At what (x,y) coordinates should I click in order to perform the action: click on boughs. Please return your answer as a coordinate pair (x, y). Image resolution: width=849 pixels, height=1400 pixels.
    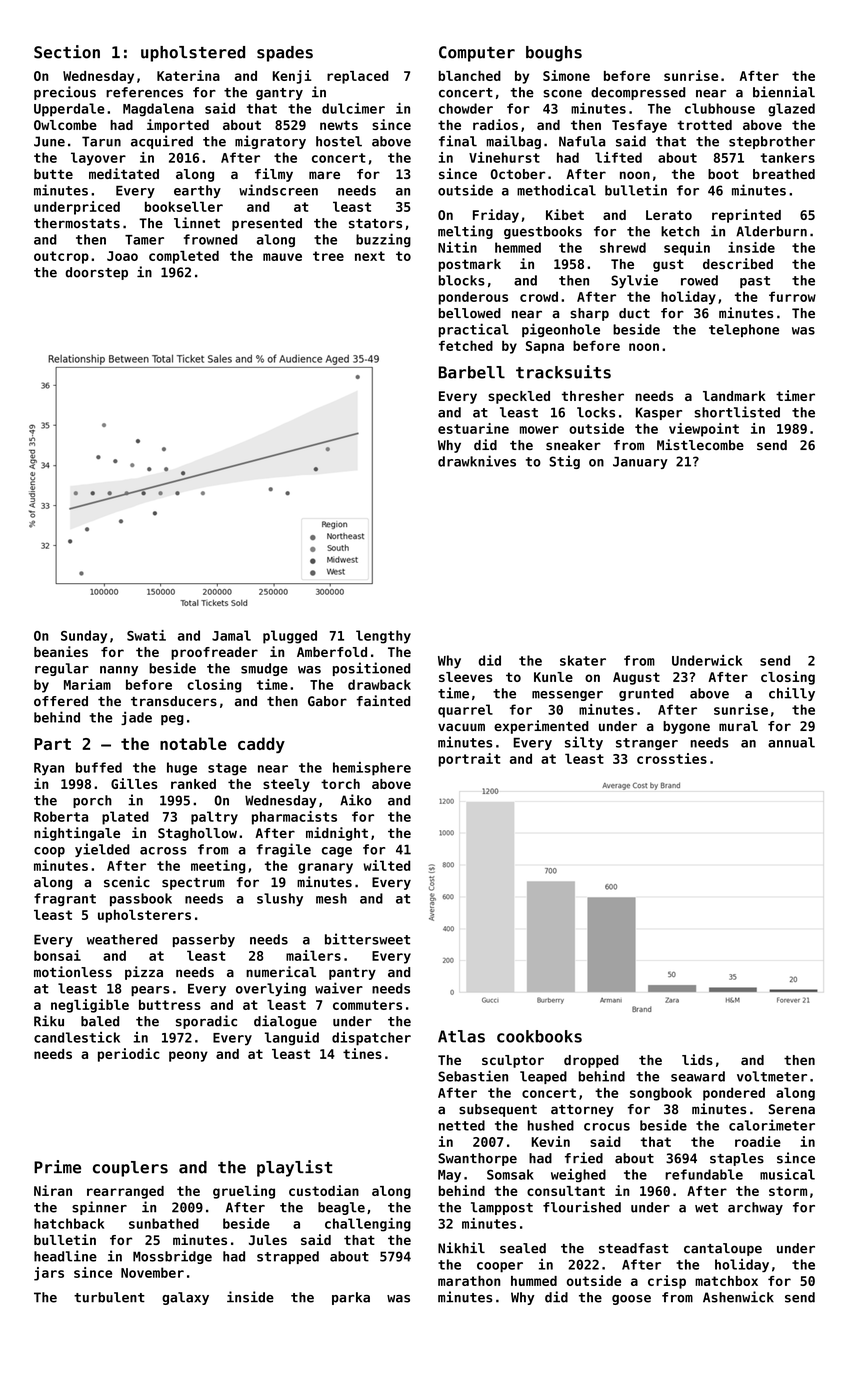
    Looking at the image, I should click on (554, 54).
